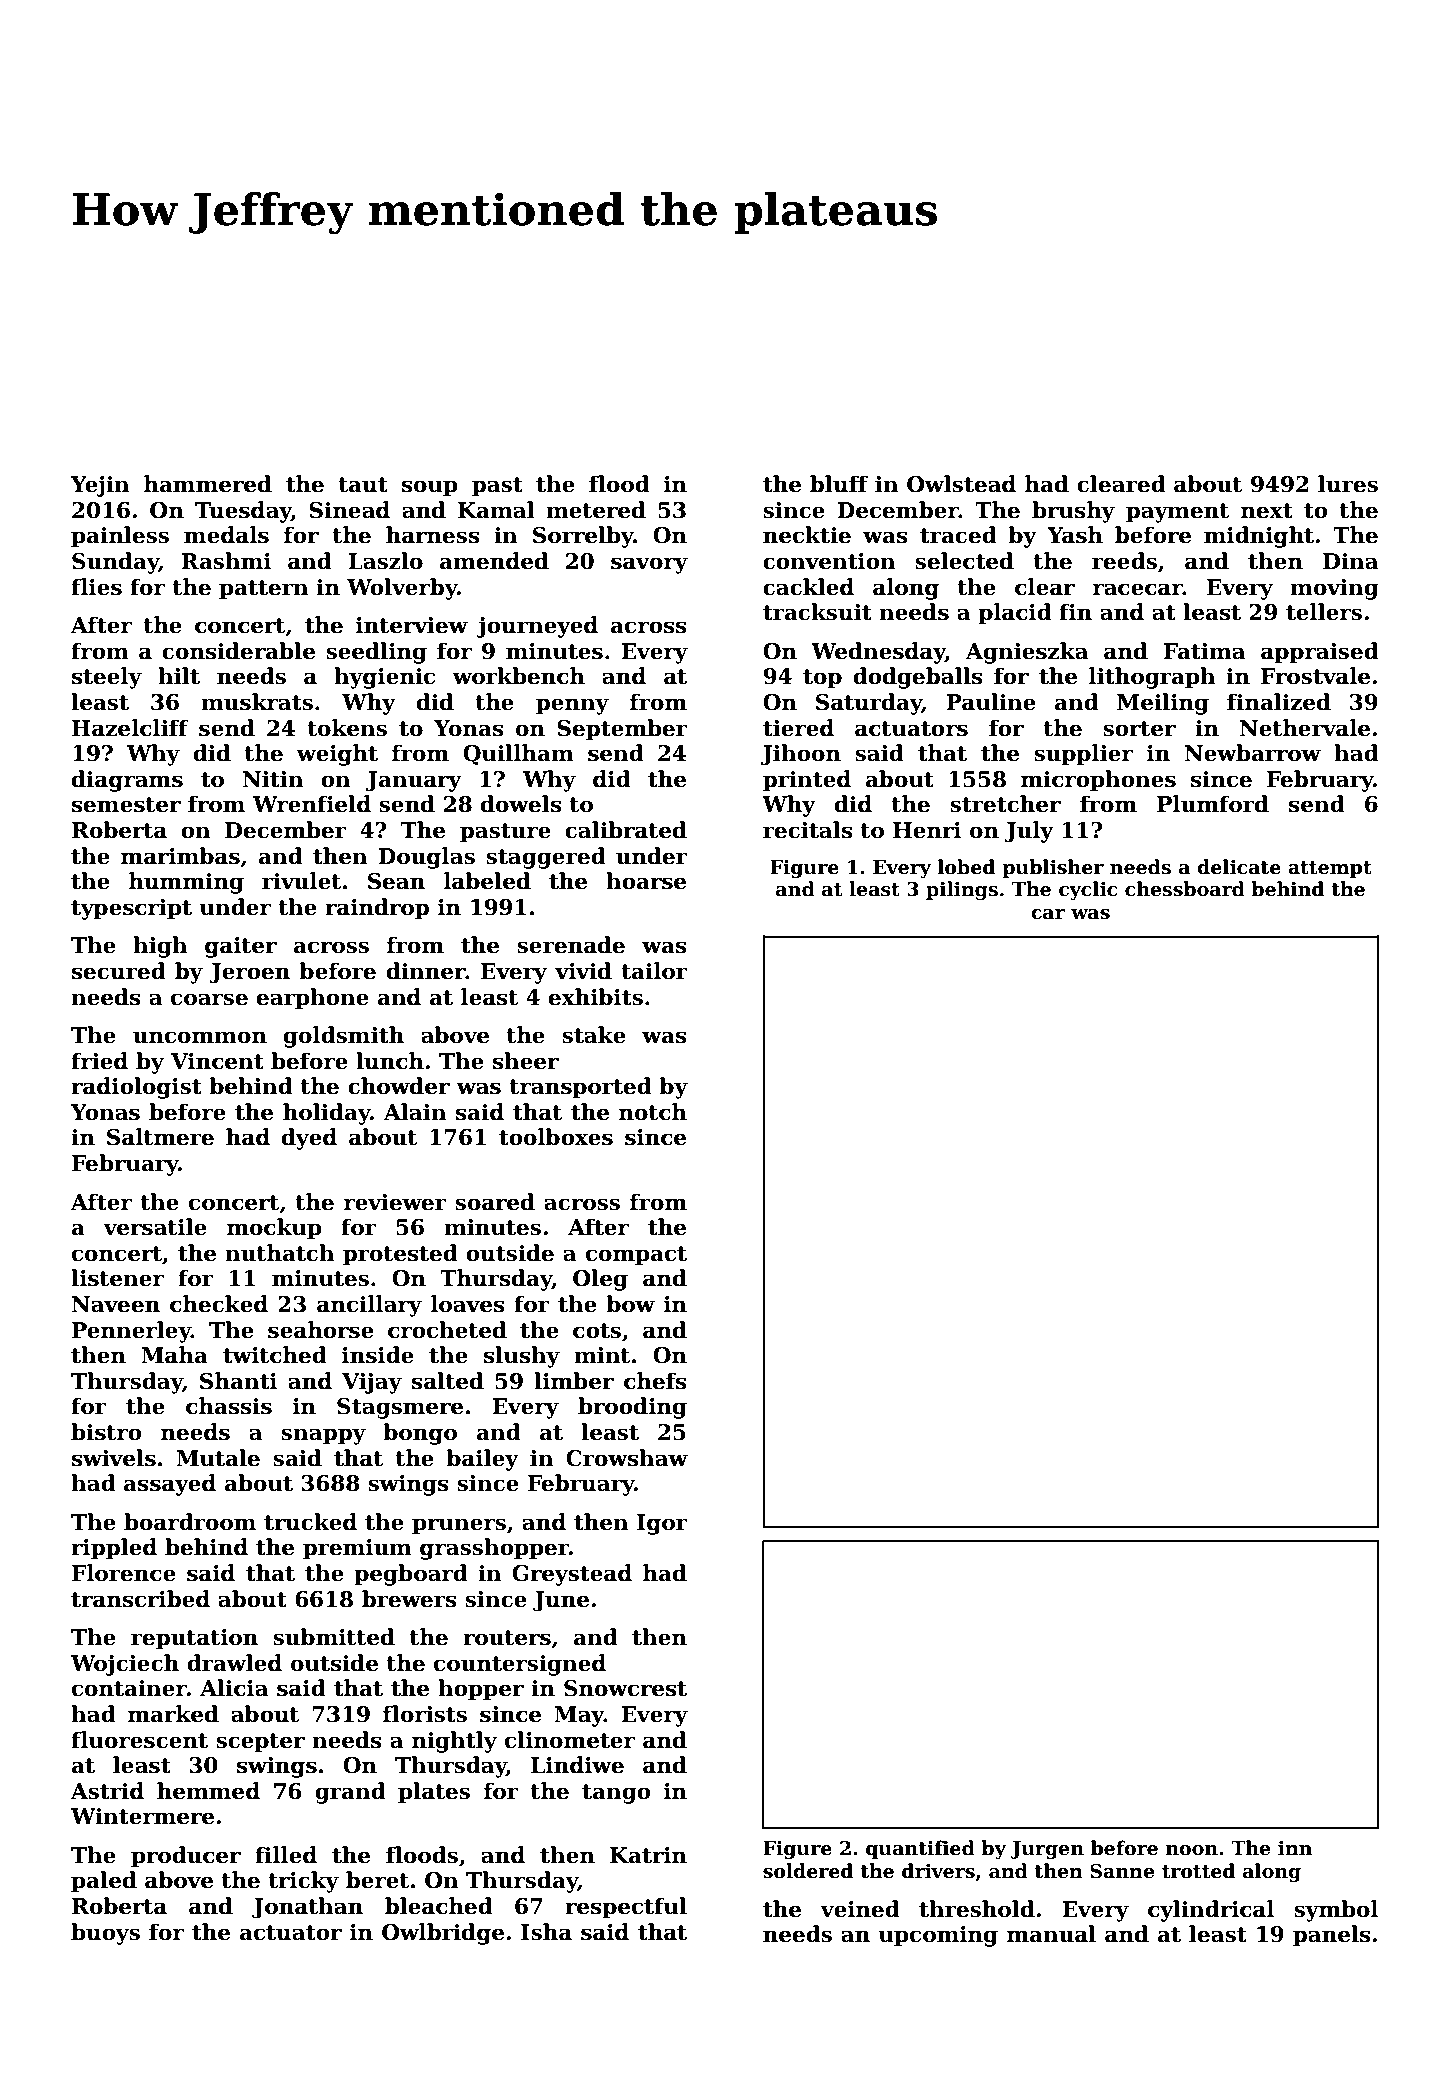 The width and height of the image is (1450, 2100). What do you see at coordinates (1185, 889) in the image?
I see `chessboard` at bounding box center [1185, 889].
